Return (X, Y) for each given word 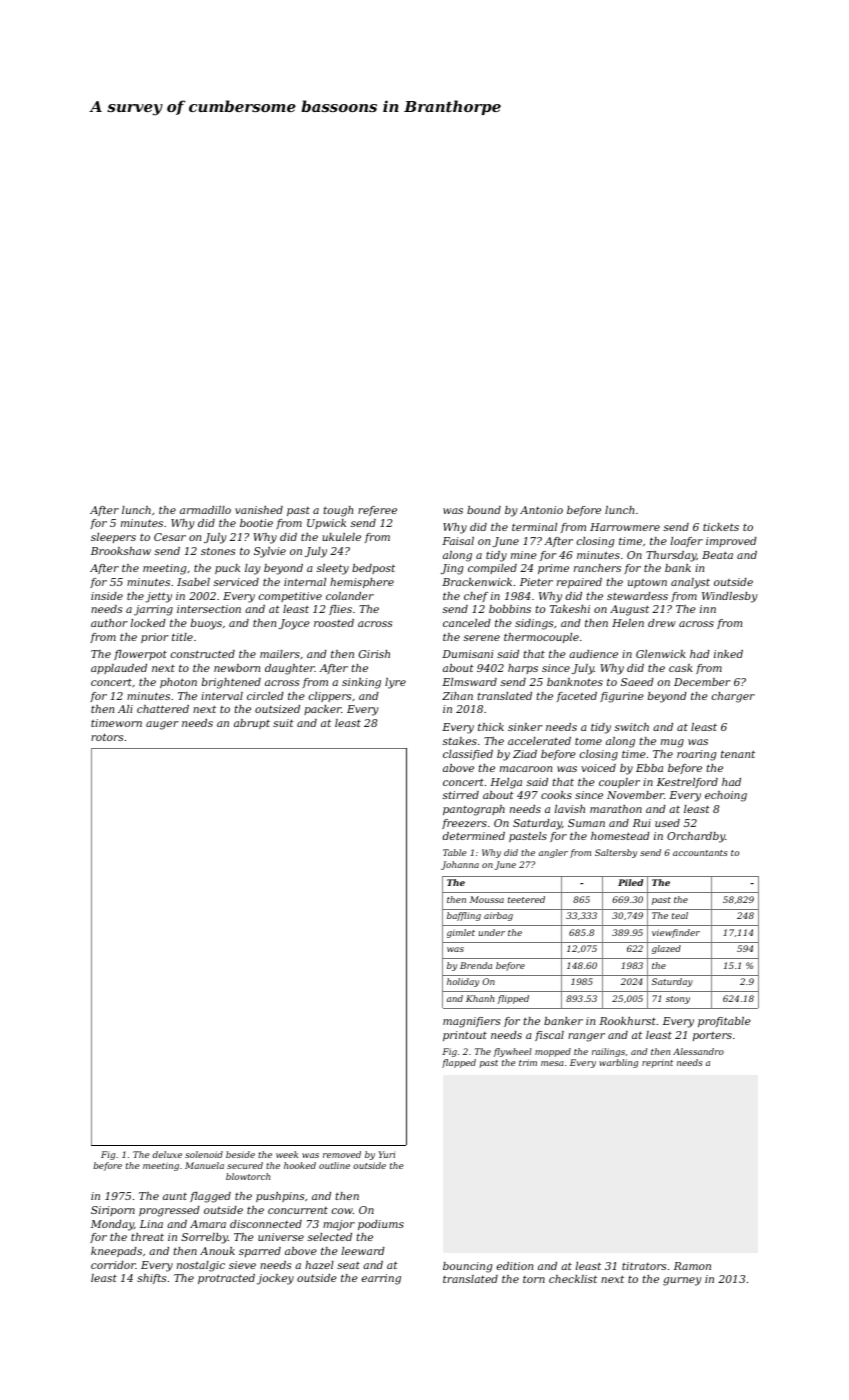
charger (733, 697)
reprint (657, 1063)
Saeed (637, 682)
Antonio (541, 510)
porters (712, 1036)
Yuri (387, 1154)
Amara (208, 1224)
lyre (395, 683)
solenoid (204, 1154)
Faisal (458, 541)
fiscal (549, 1036)
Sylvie (270, 552)
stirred (461, 795)
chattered (163, 709)
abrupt (252, 724)
